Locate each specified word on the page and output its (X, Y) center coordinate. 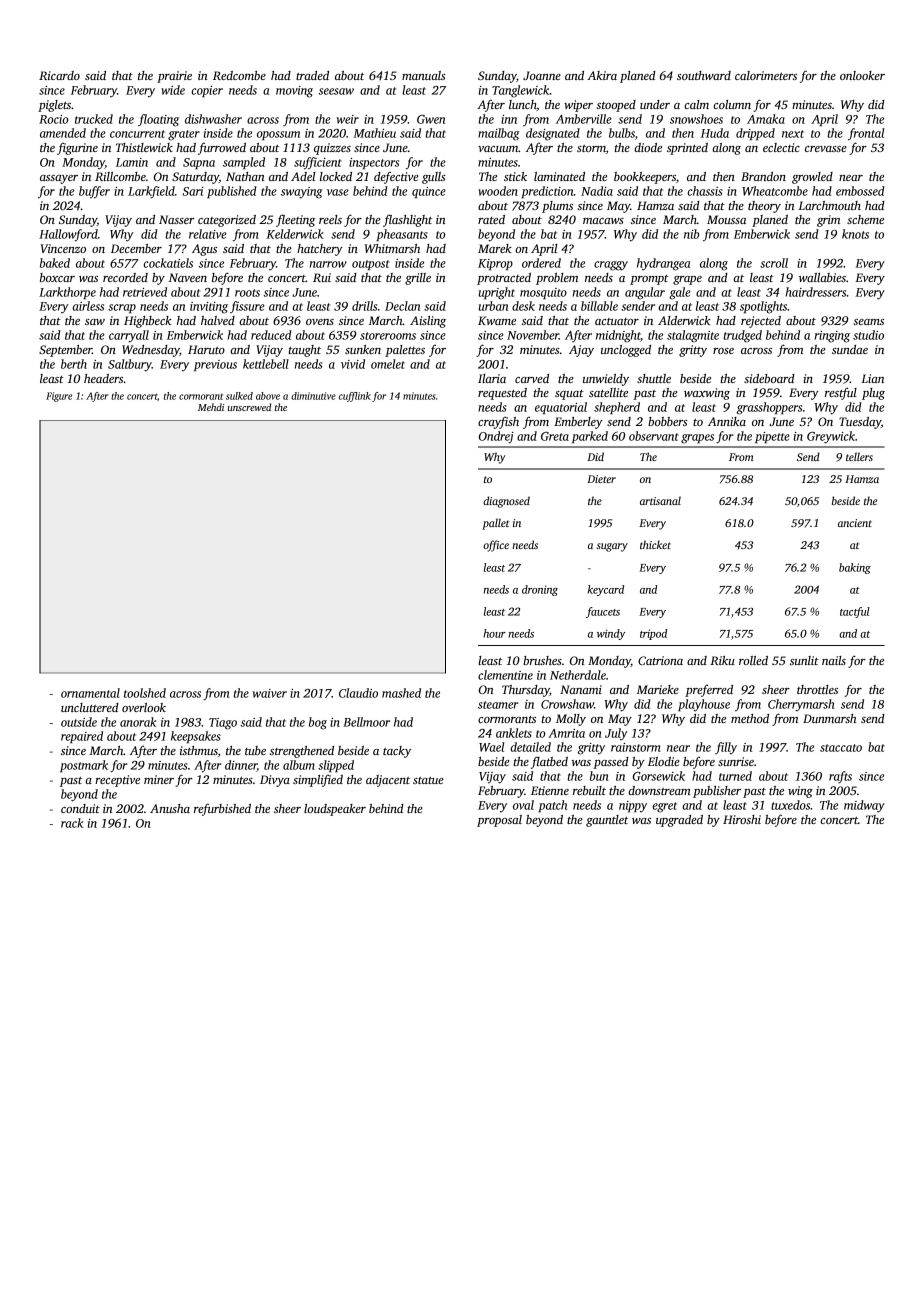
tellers (859, 456)
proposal (499, 821)
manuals (424, 75)
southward (704, 75)
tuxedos (790, 805)
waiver (270, 693)
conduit (80, 808)
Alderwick (684, 320)
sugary (612, 547)
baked (55, 263)
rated (491, 219)
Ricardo (59, 75)
